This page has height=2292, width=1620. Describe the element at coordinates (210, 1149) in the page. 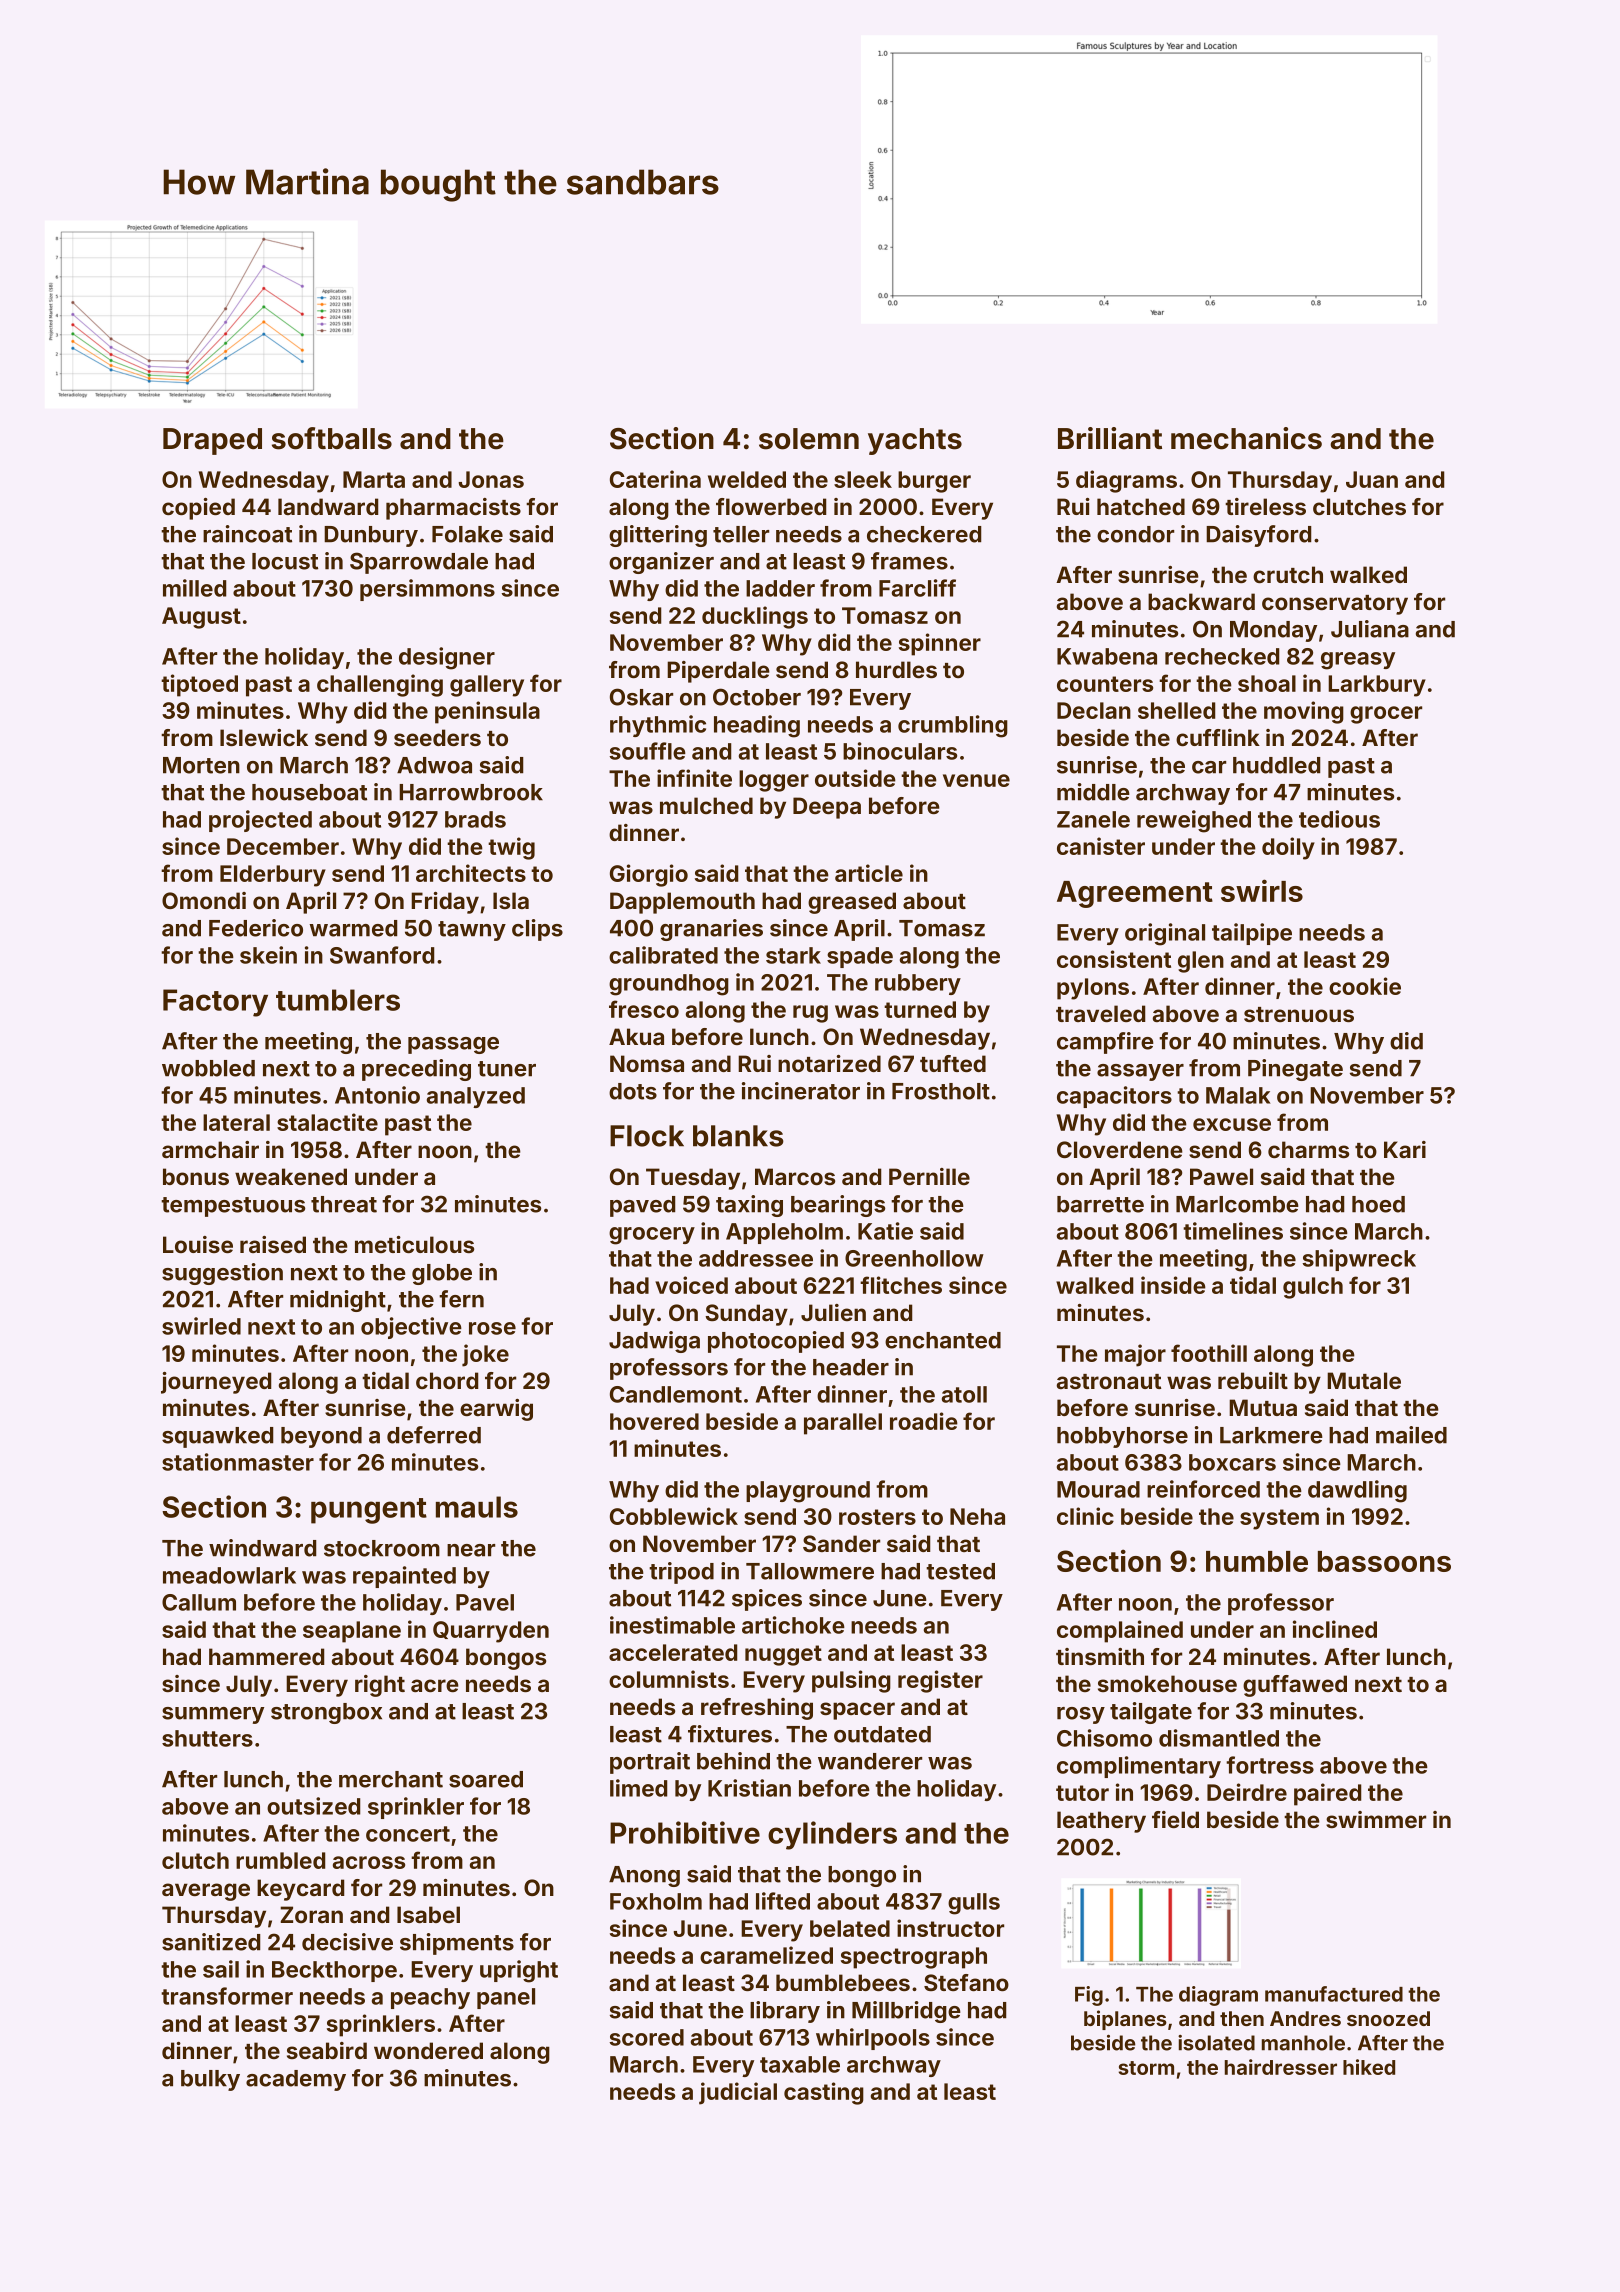

I see `armchair` at that location.
